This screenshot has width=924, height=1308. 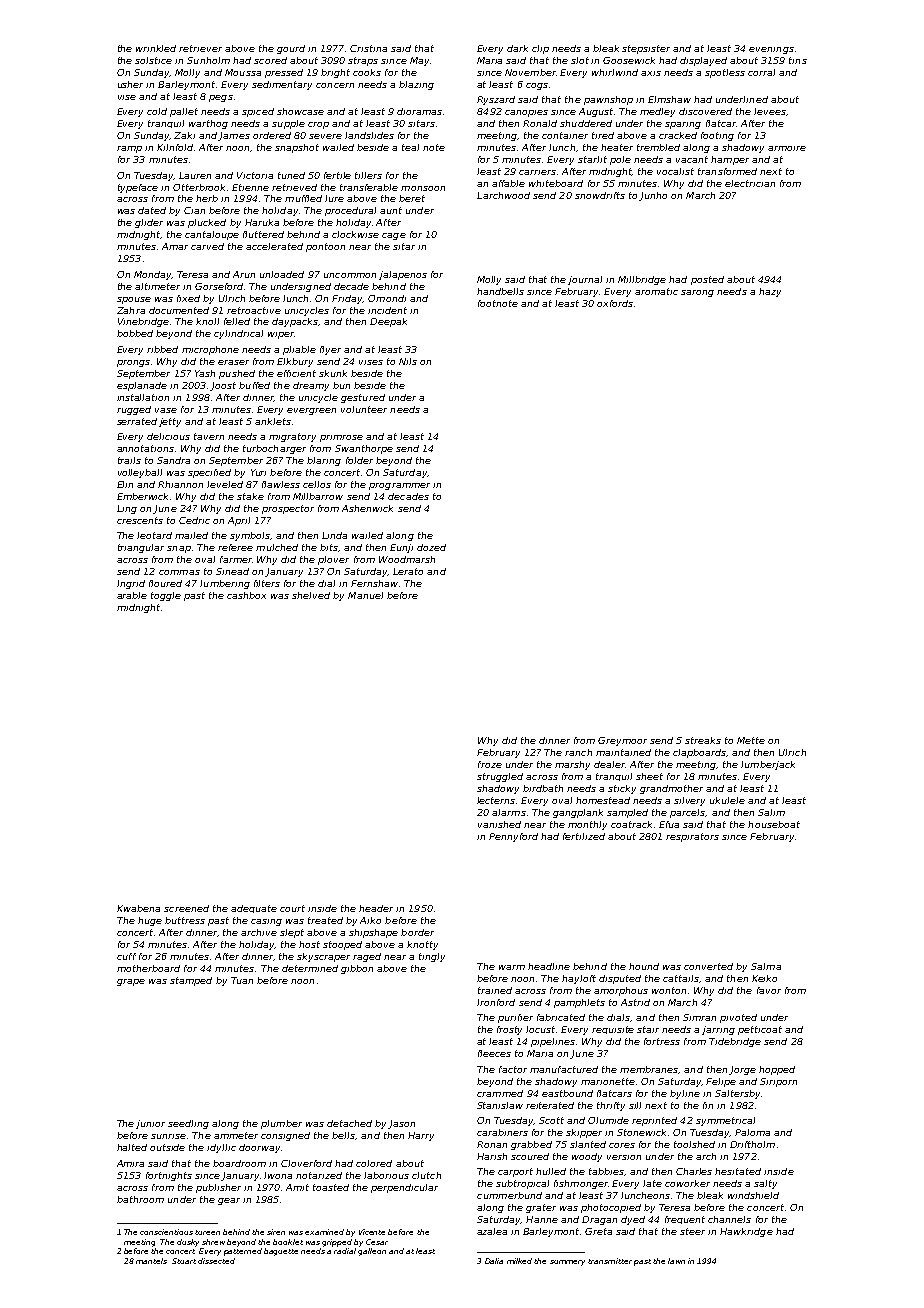 I want to click on tingly, so click(x=432, y=957).
